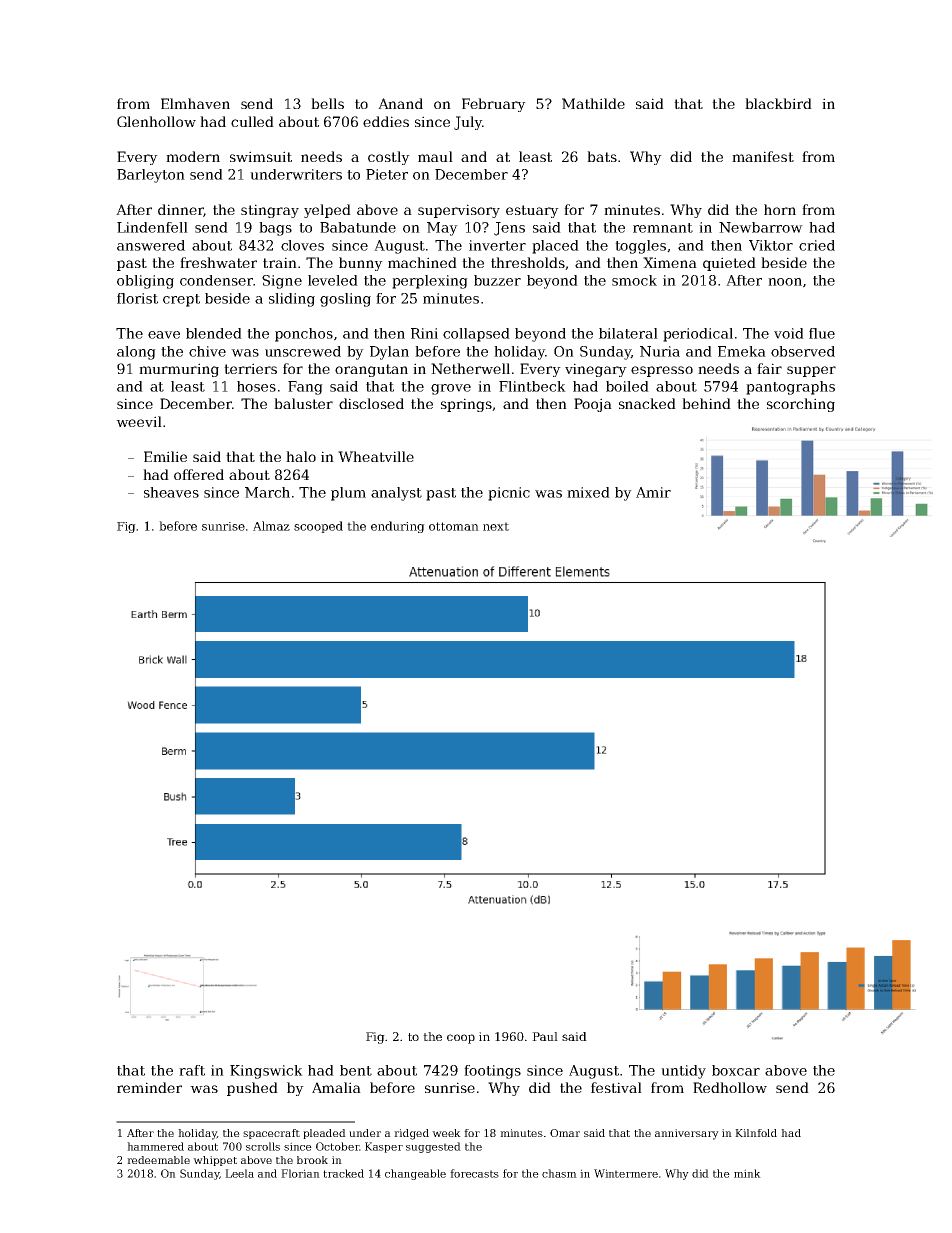 This screenshot has width=952, height=1233. Describe the element at coordinates (327, 103) in the screenshot. I see `bells` at that location.
